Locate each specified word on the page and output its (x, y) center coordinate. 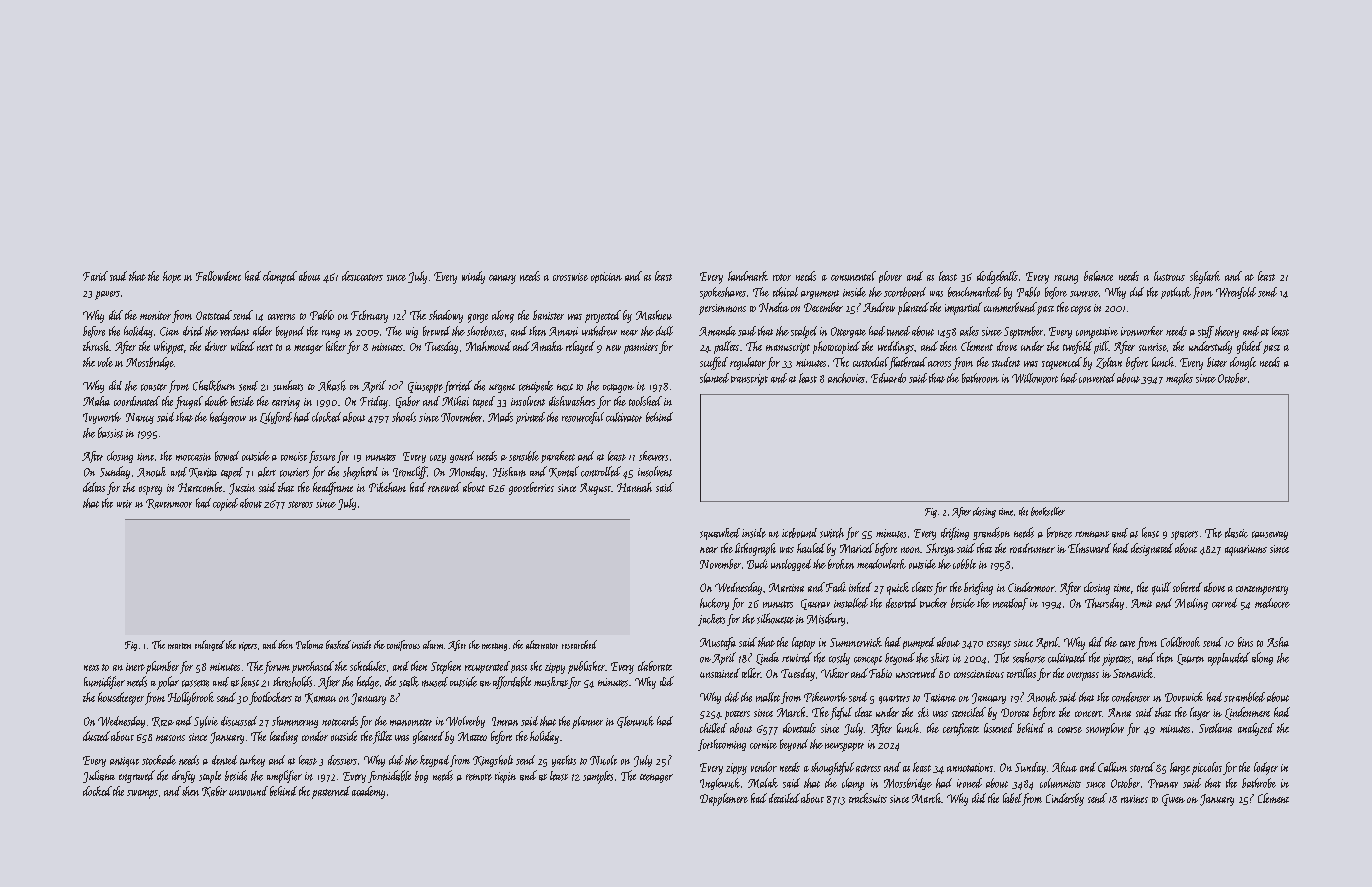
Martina (786, 587)
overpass (1083, 676)
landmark (748, 276)
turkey (252, 761)
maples (1179, 379)
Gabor (408, 402)
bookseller (1048, 511)
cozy (438, 459)
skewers (653, 456)
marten (179, 646)
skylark (1205, 277)
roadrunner (1032, 548)
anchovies (846, 378)
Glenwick (635, 722)
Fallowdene (218, 276)
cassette (195, 683)
